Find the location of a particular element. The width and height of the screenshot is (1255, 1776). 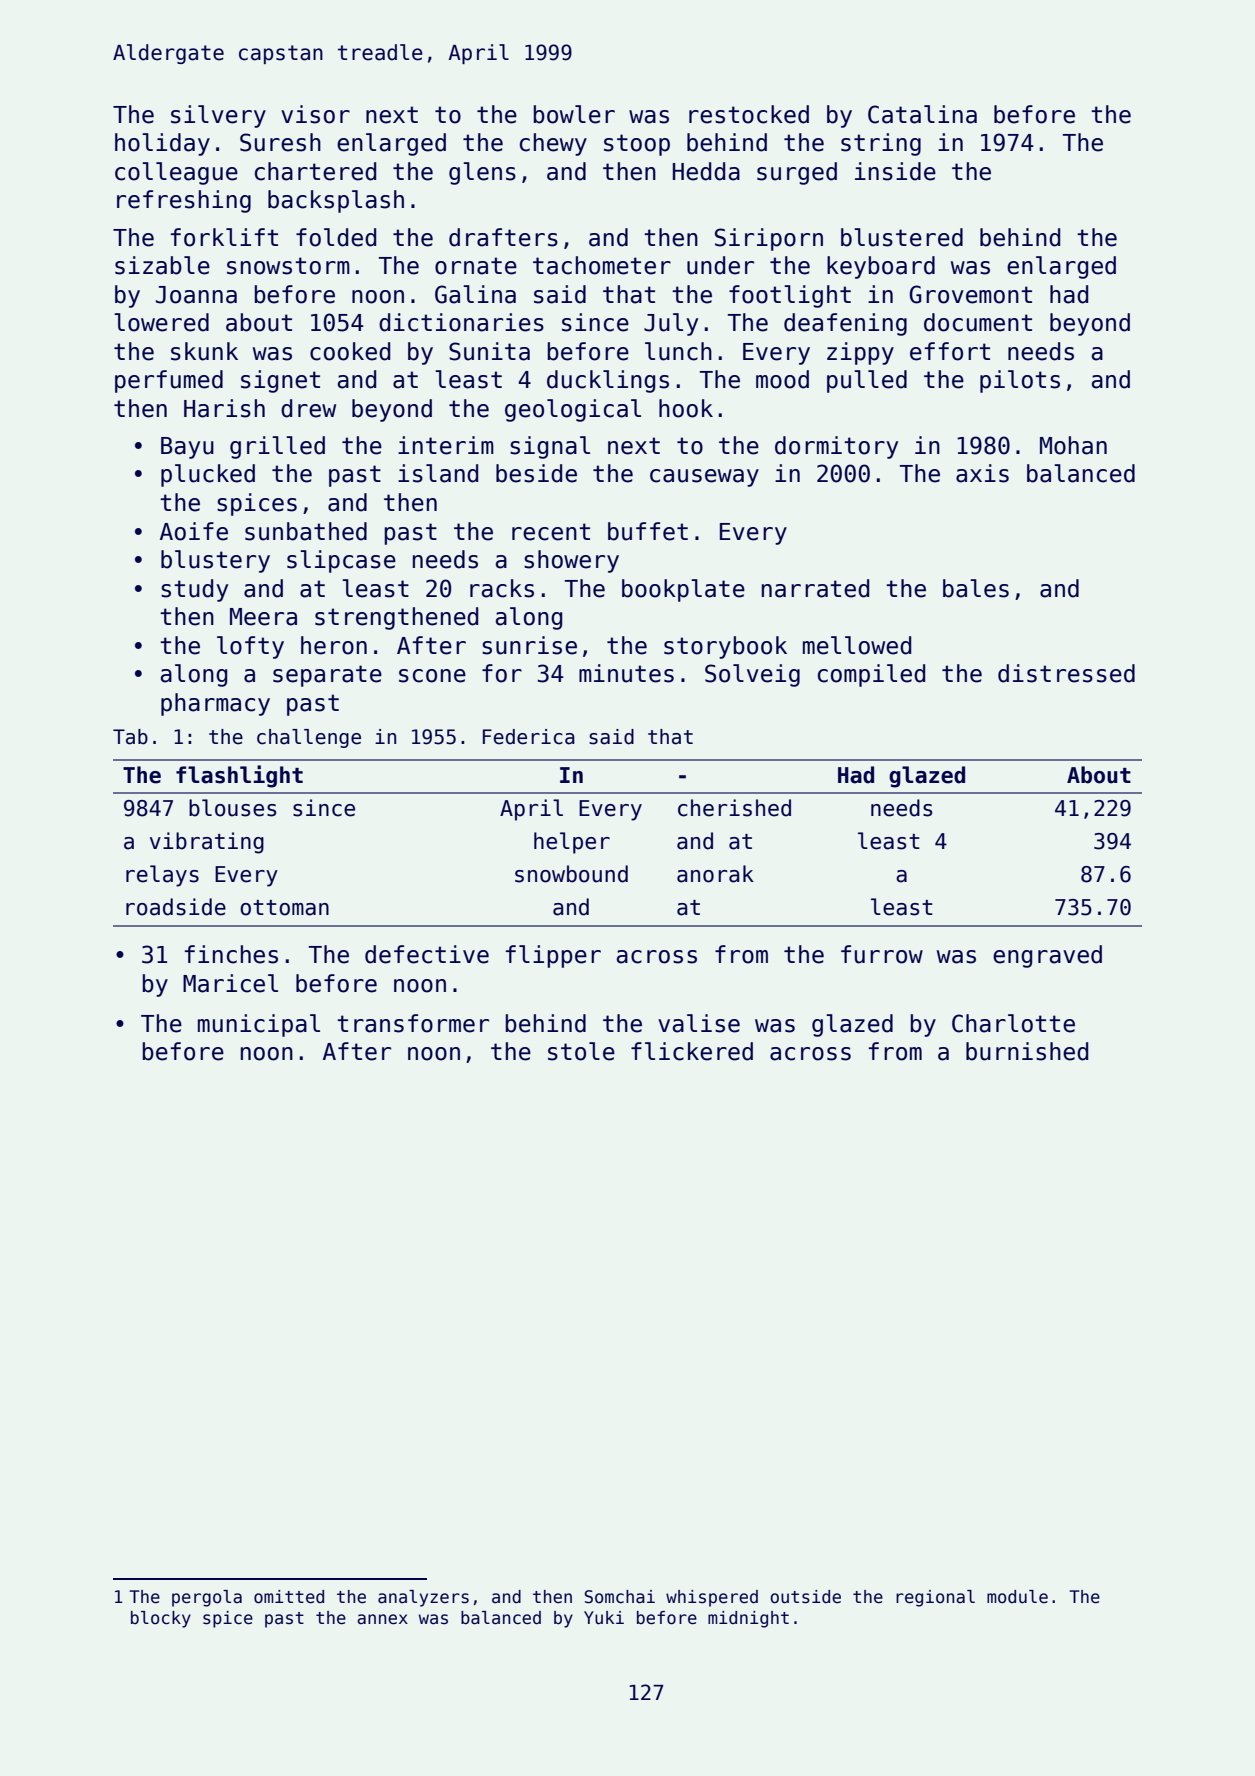

plucked is located at coordinates (208, 475).
